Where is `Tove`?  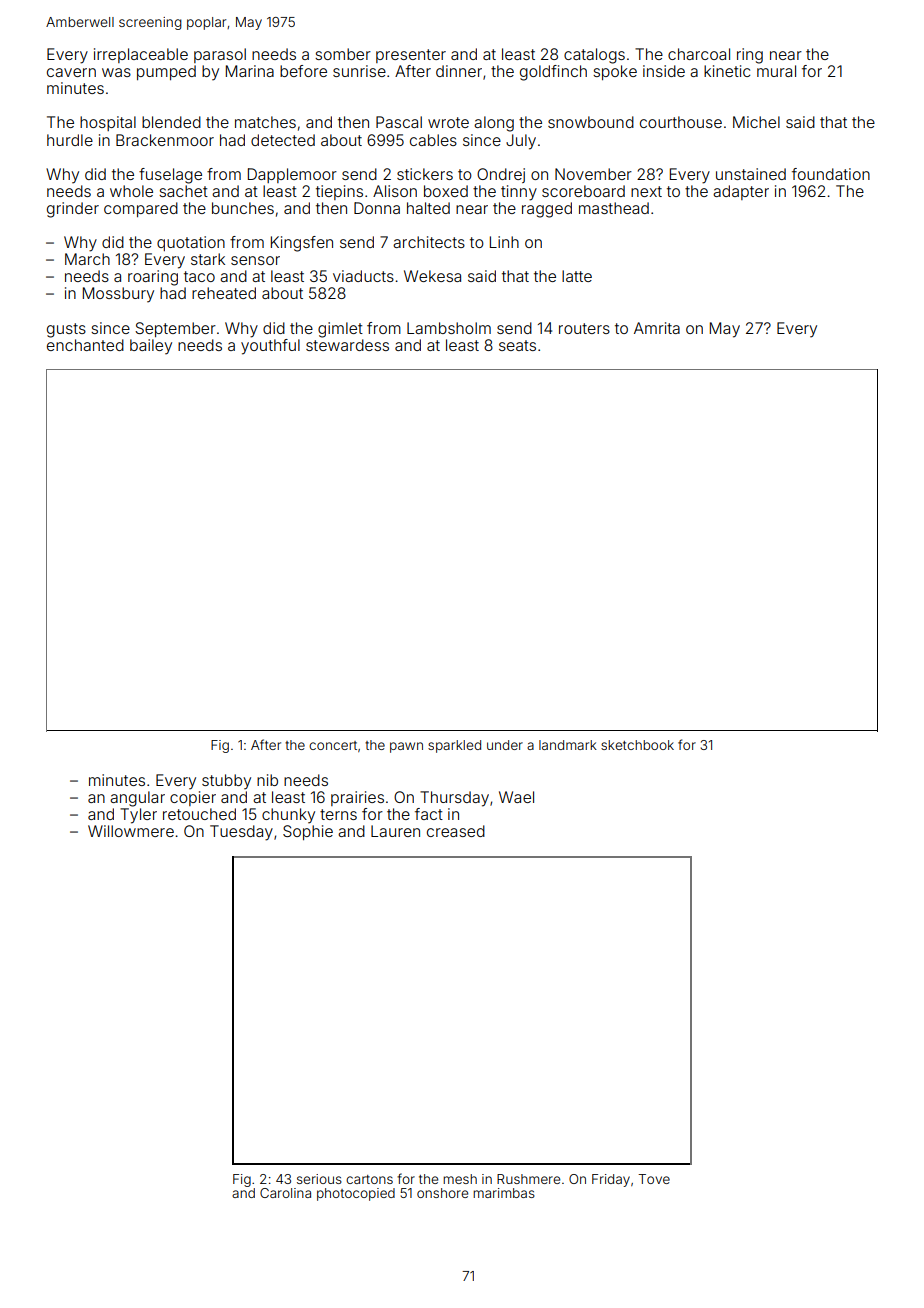
Tove is located at coordinates (654, 1179).
